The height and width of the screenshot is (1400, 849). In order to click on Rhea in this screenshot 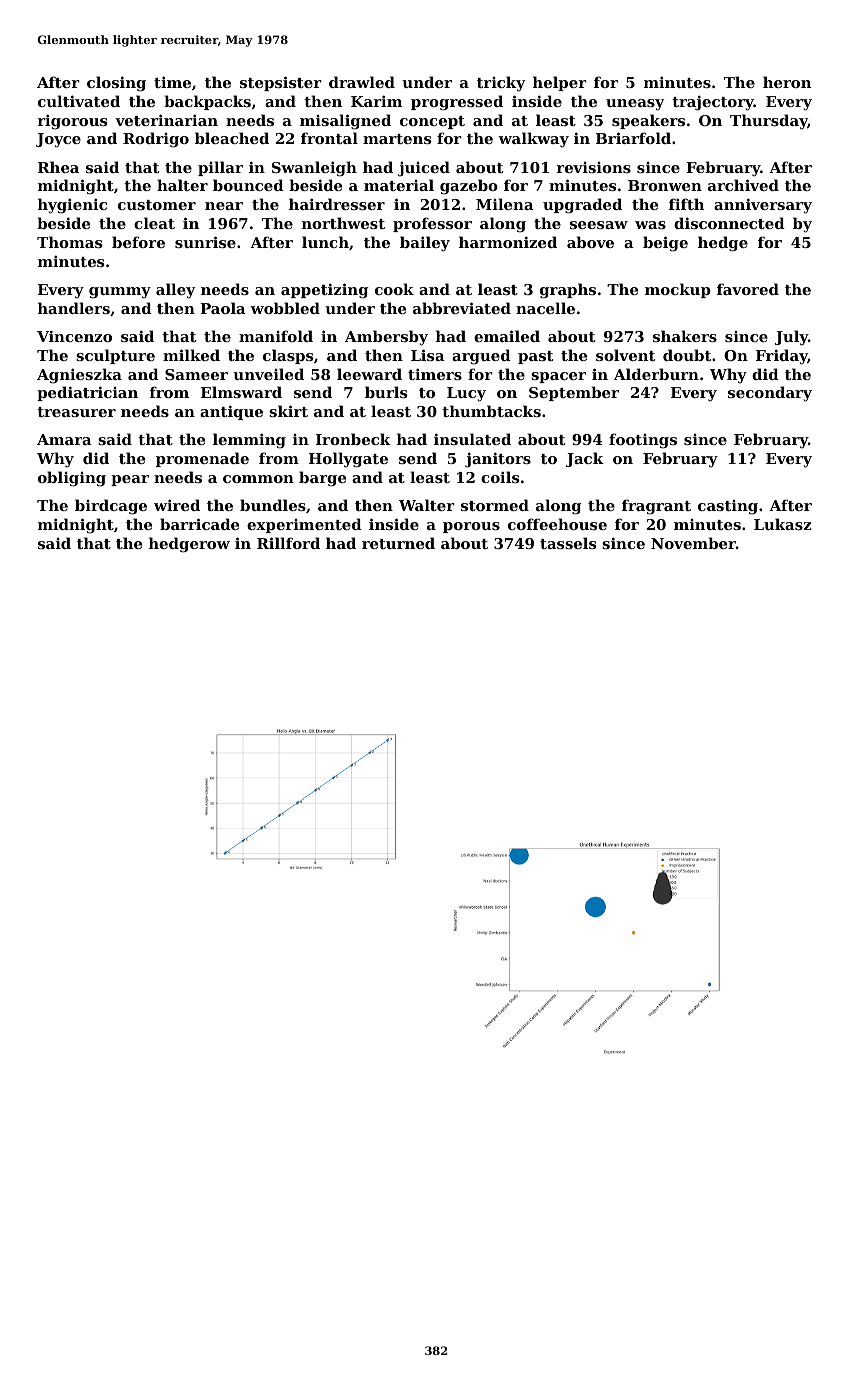, I will do `click(58, 167)`.
